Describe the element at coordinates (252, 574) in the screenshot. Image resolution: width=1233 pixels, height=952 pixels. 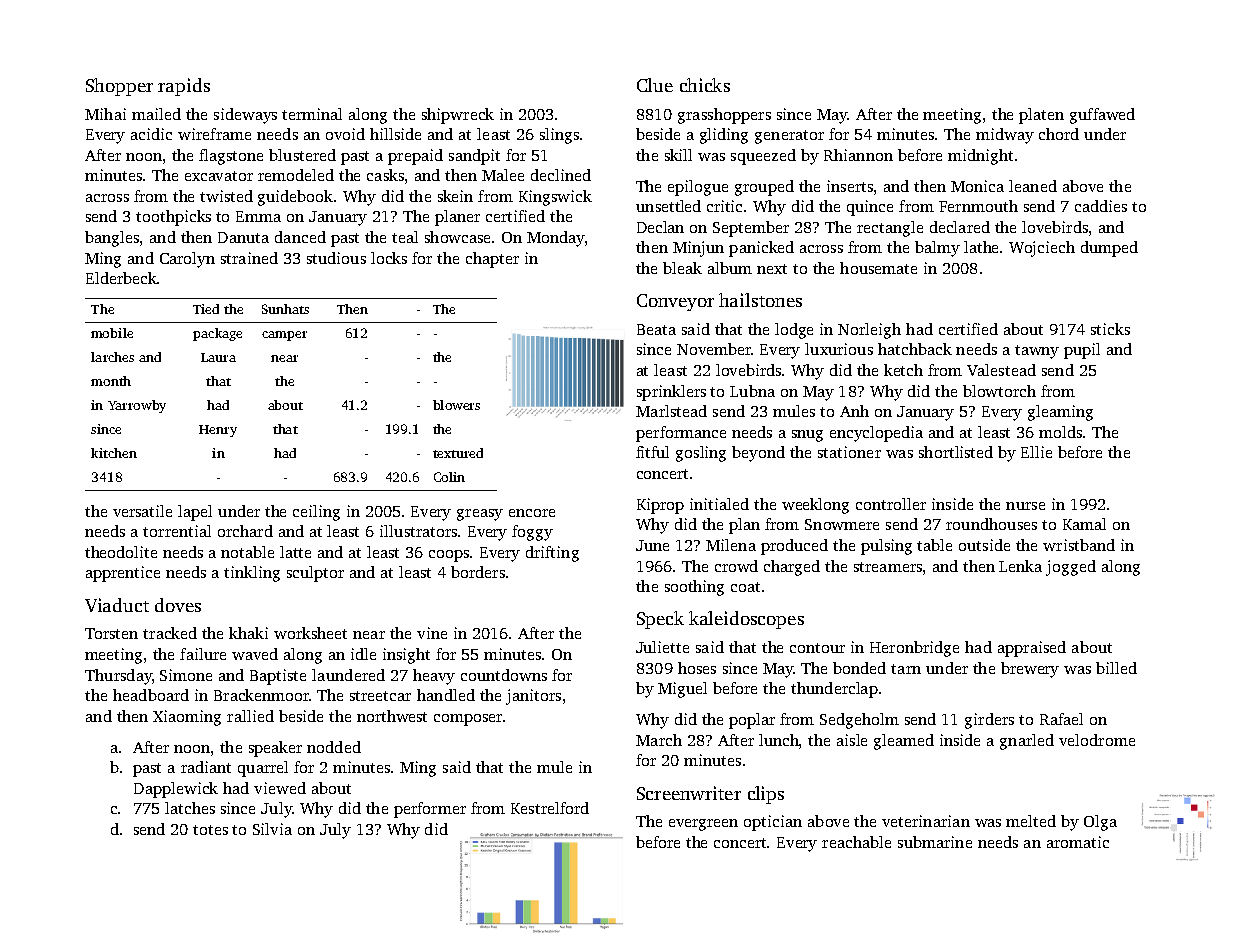
I see `tinkling` at that location.
